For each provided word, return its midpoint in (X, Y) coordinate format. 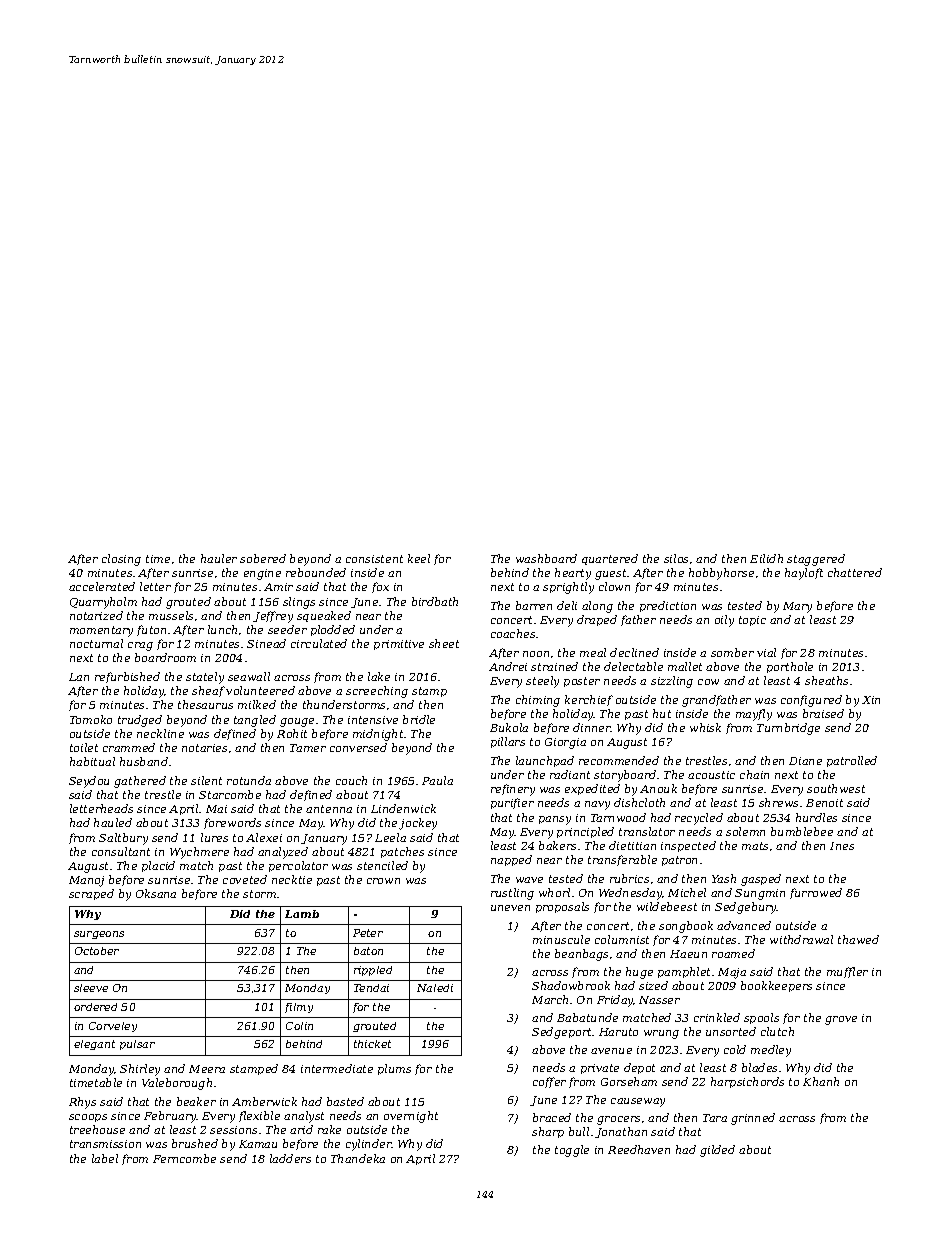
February (170, 1117)
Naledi (435, 988)
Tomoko (91, 719)
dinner (592, 727)
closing (121, 560)
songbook (686, 927)
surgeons (99, 935)
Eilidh (766, 558)
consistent (374, 559)
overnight (411, 1117)
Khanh (821, 1081)
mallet (685, 666)
